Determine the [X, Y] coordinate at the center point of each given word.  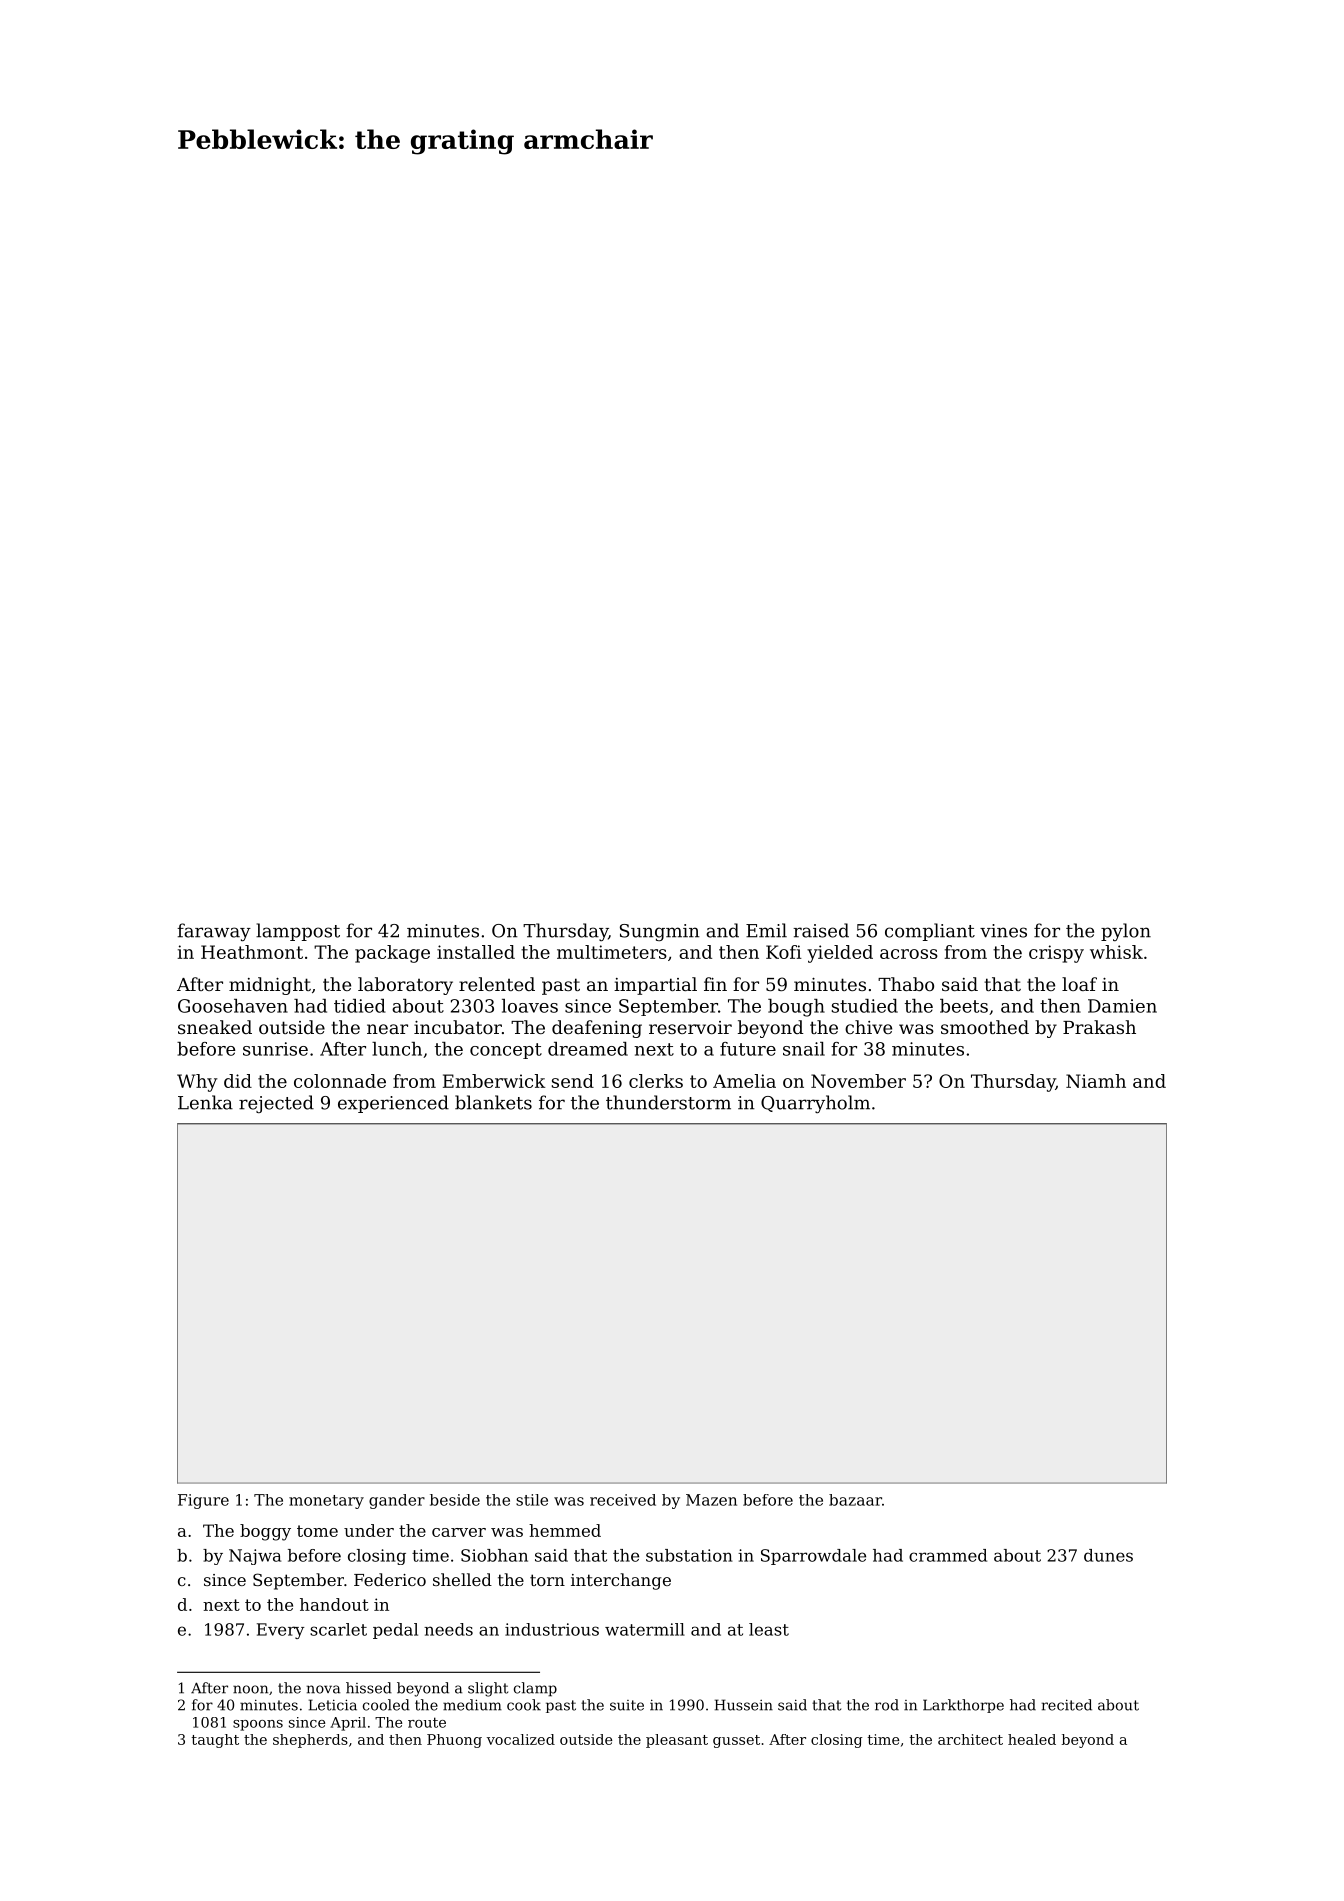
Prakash [1099, 1027]
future [748, 1049]
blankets [493, 1102]
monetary [326, 1502]
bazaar [855, 1500]
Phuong [454, 1741]
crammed [948, 1555]
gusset [736, 1741]
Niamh [1096, 1081]
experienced [393, 1104]
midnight [270, 986]
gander [397, 1501]
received [623, 1500]
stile [532, 1500]
